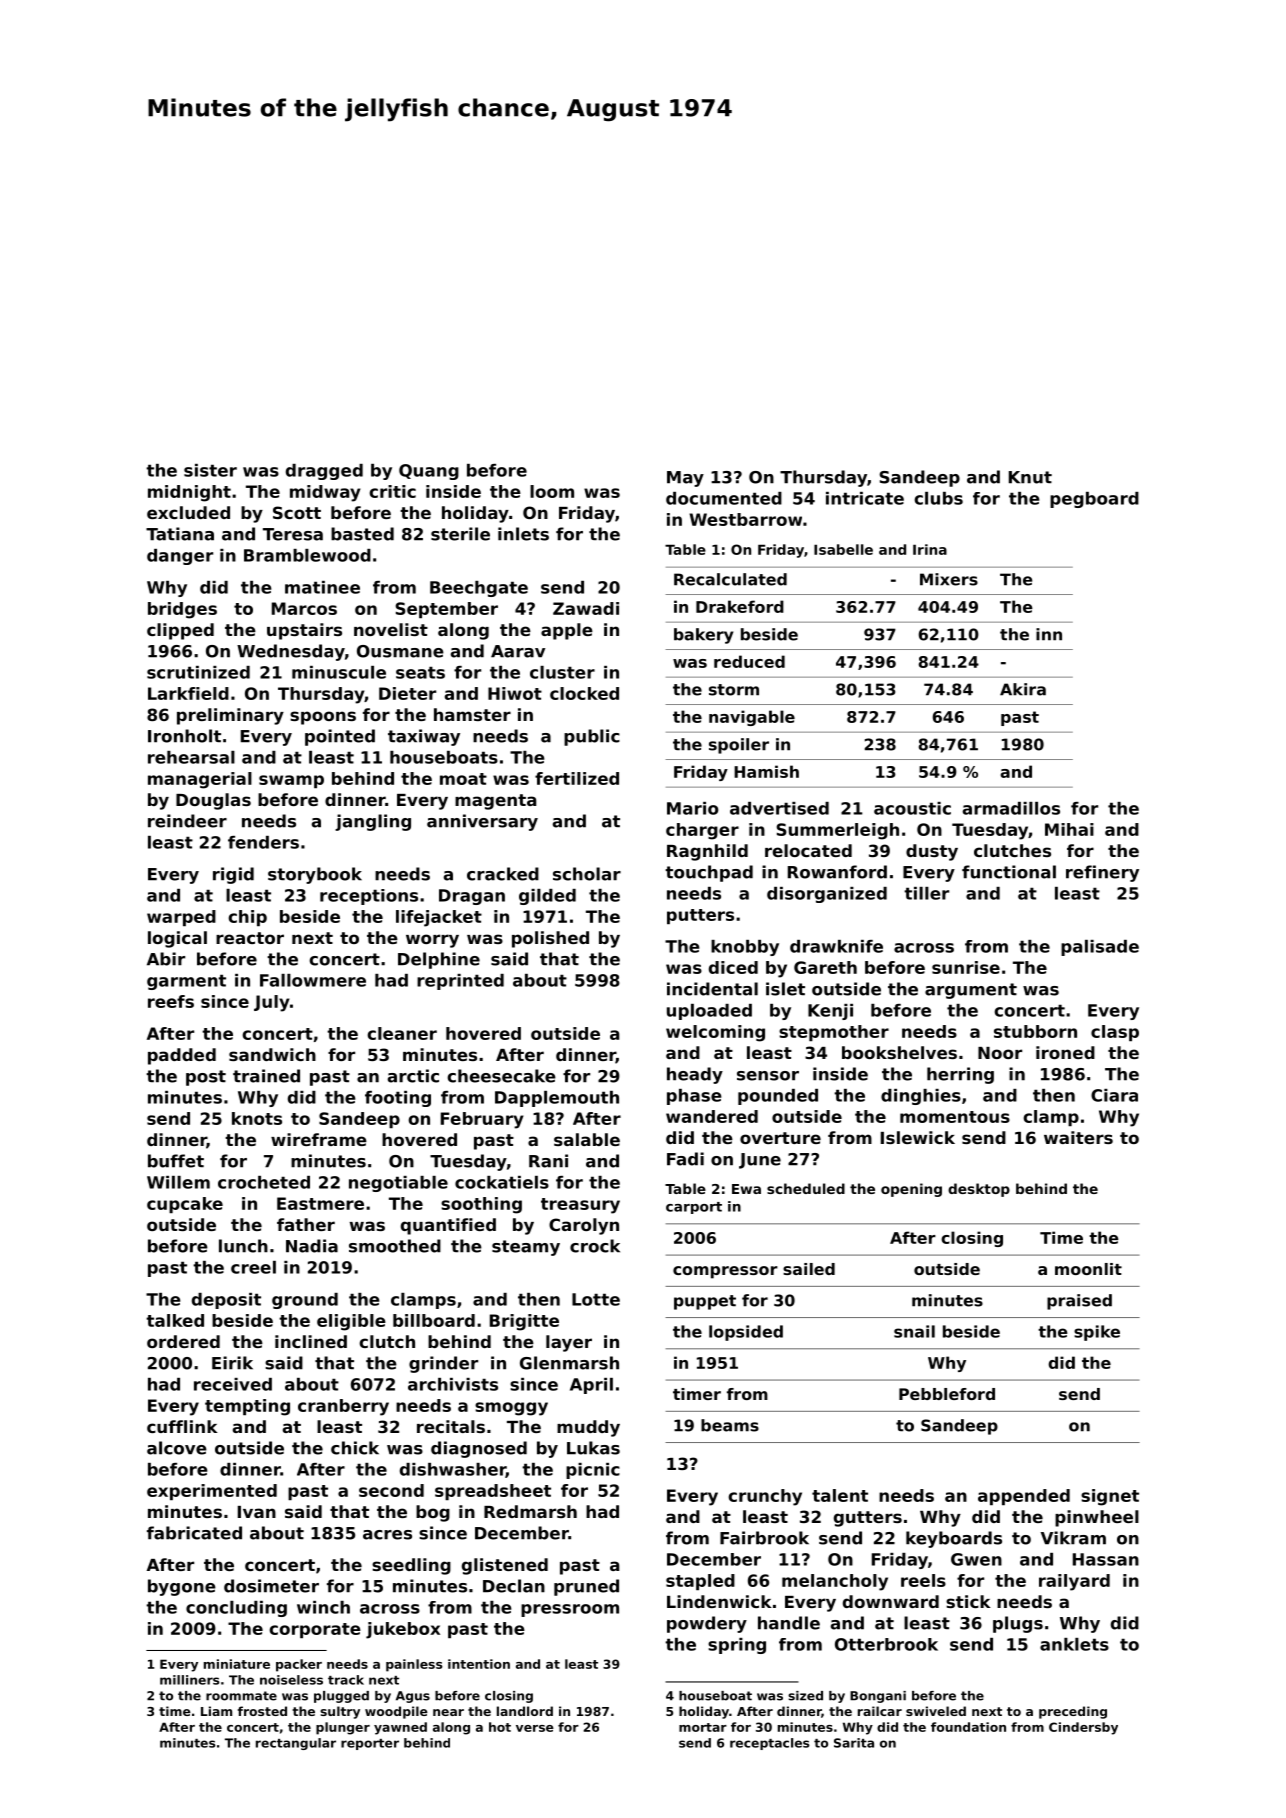  Describe the element at coordinates (296, 1744) in the document. I see `rectangular` at that location.
